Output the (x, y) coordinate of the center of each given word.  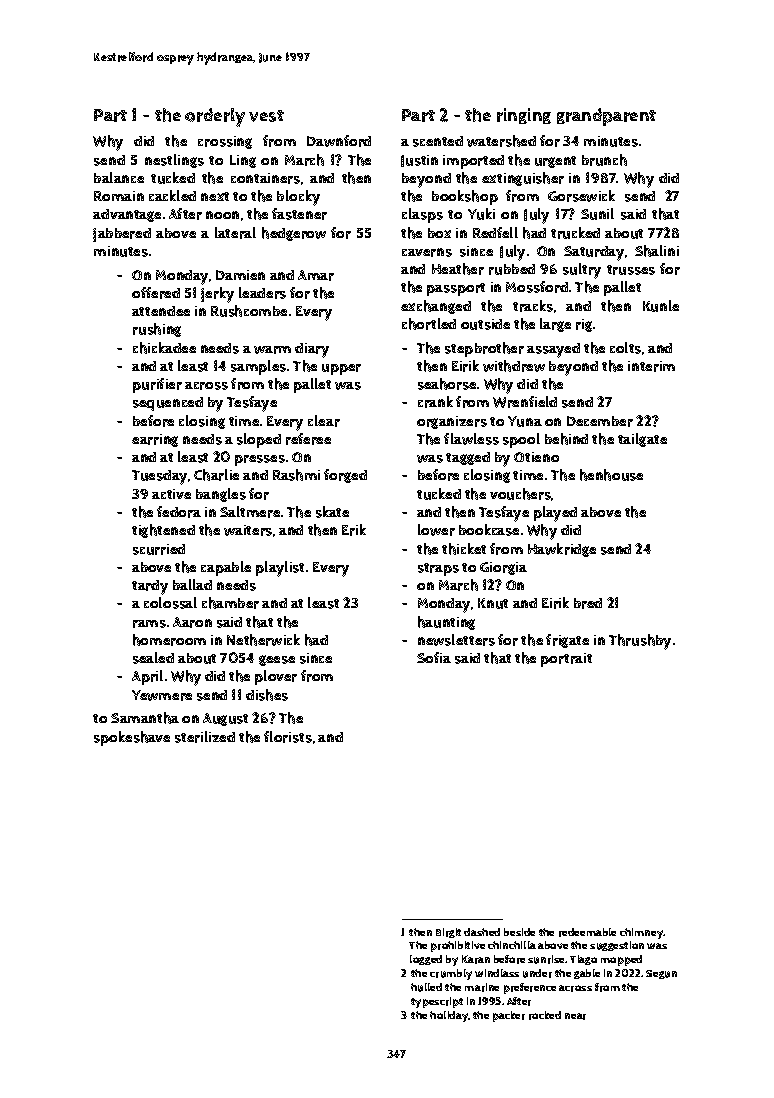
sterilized (205, 737)
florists (288, 737)
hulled (426, 987)
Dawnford (339, 141)
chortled (429, 324)
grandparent (606, 117)
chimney (642, 933)
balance (119, 177)
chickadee (164, 348)
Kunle (661, 306)
